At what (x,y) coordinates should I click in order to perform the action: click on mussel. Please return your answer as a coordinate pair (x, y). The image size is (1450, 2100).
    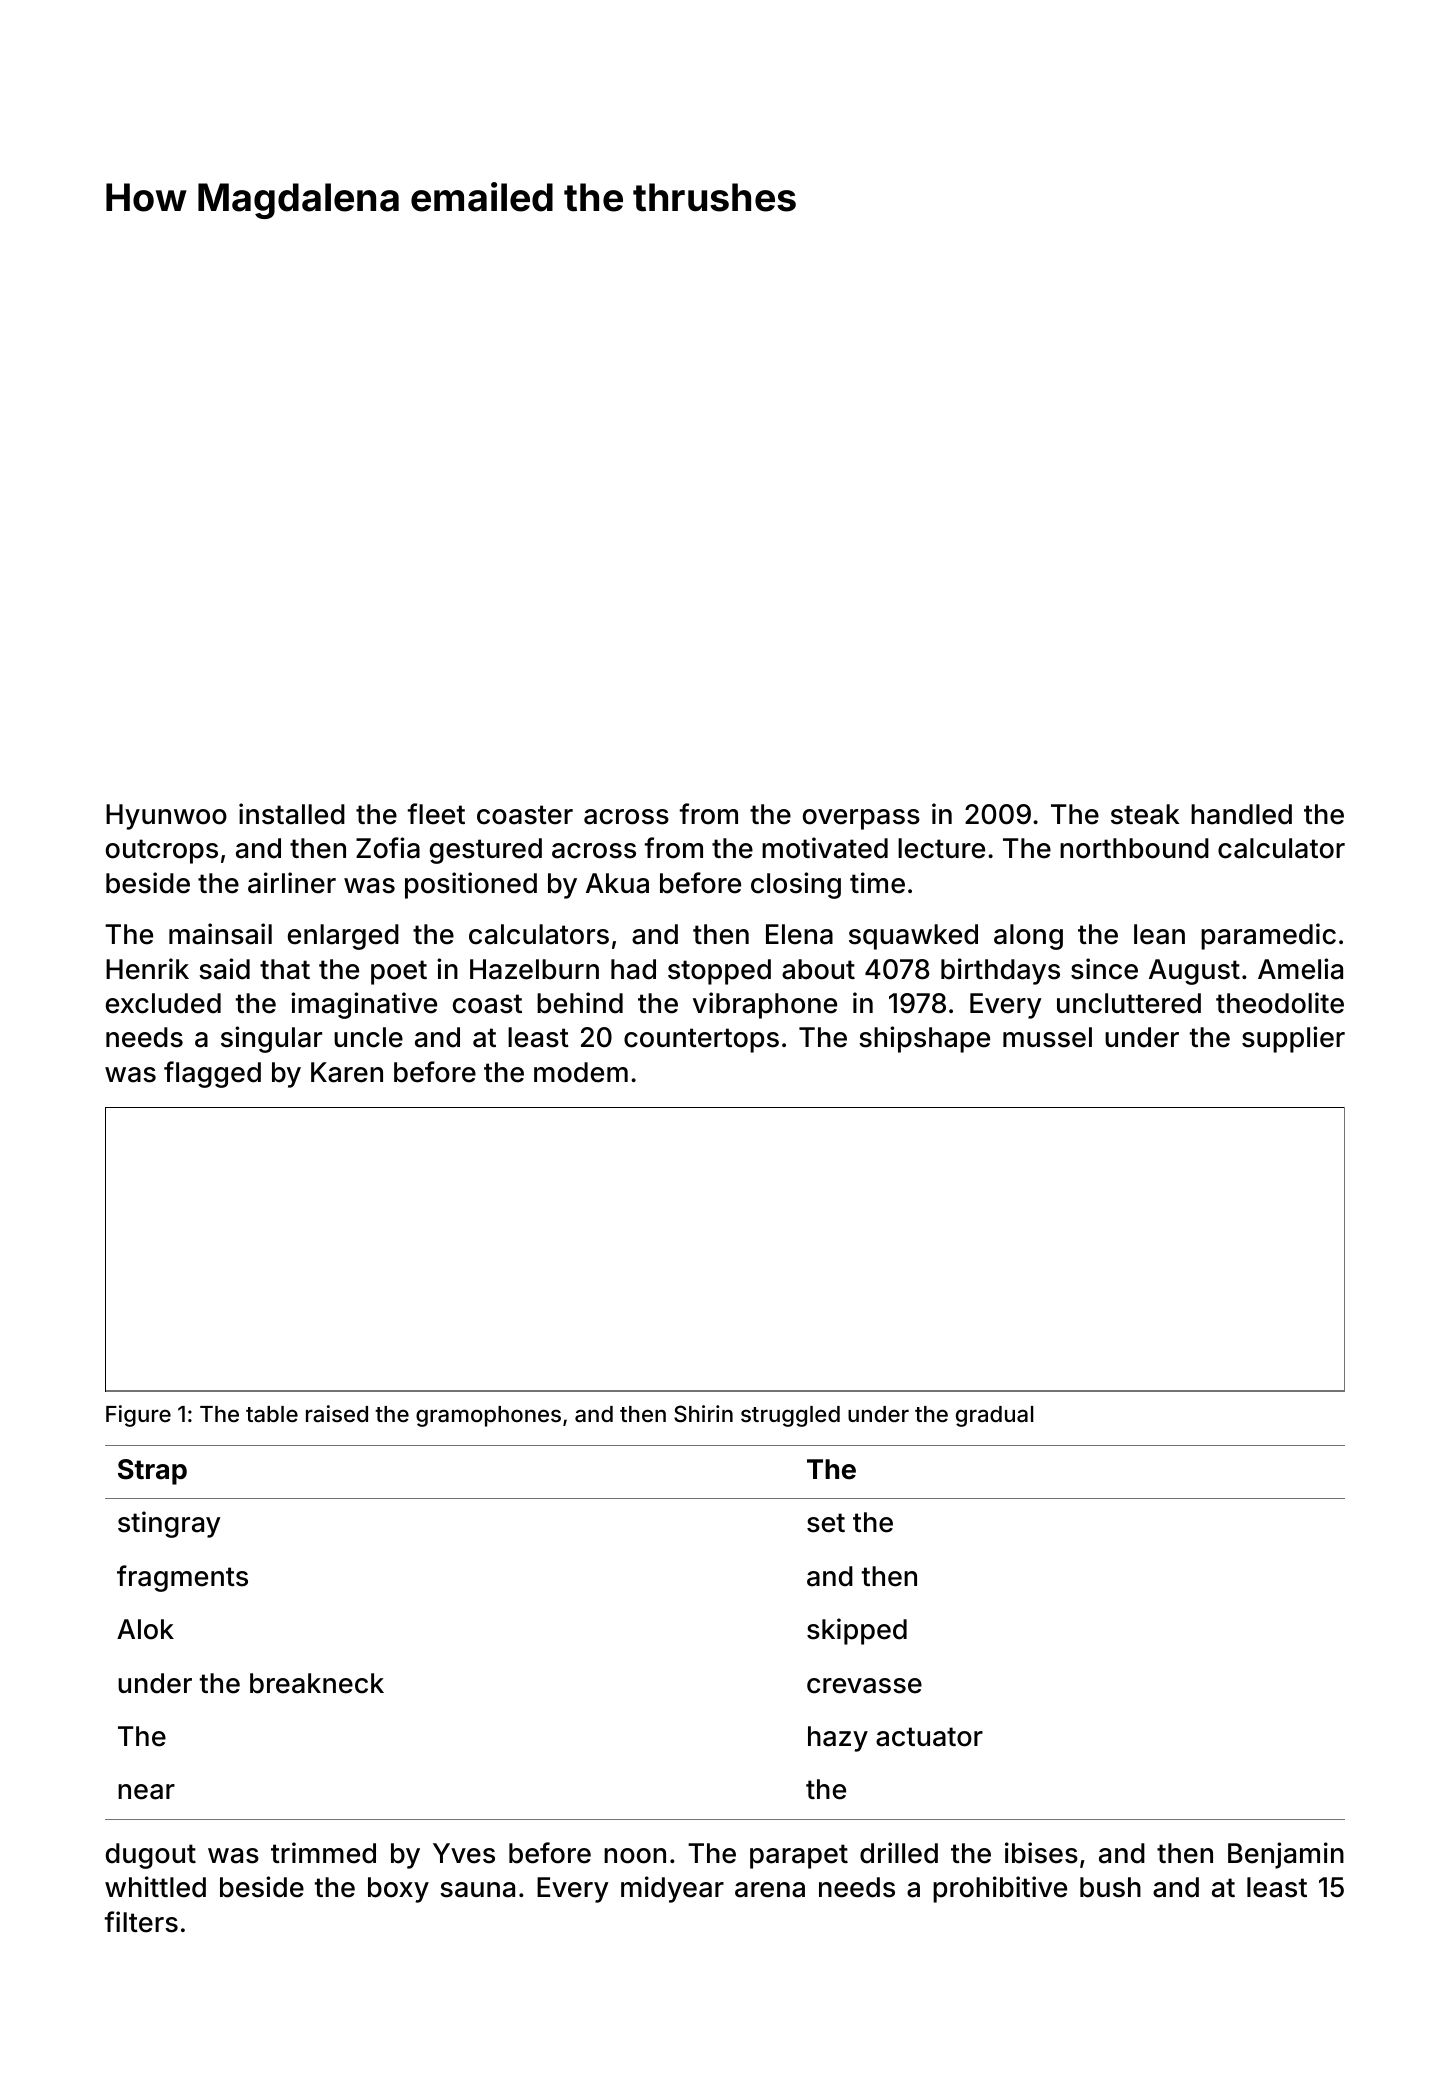
    Looking at the image, I should click on (1047, 1037).
